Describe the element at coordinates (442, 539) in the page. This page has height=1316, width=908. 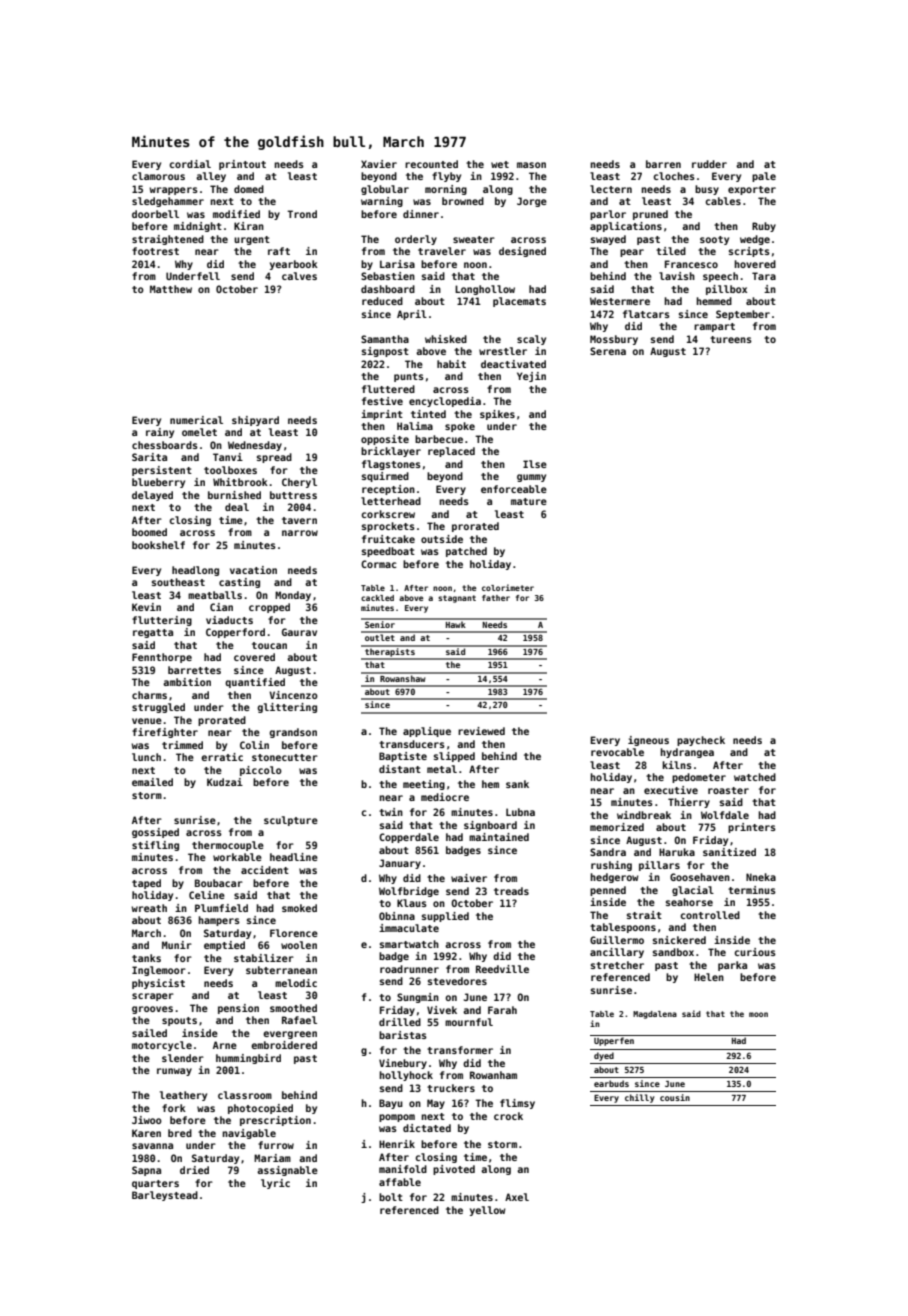
I see `outside` at that location.
